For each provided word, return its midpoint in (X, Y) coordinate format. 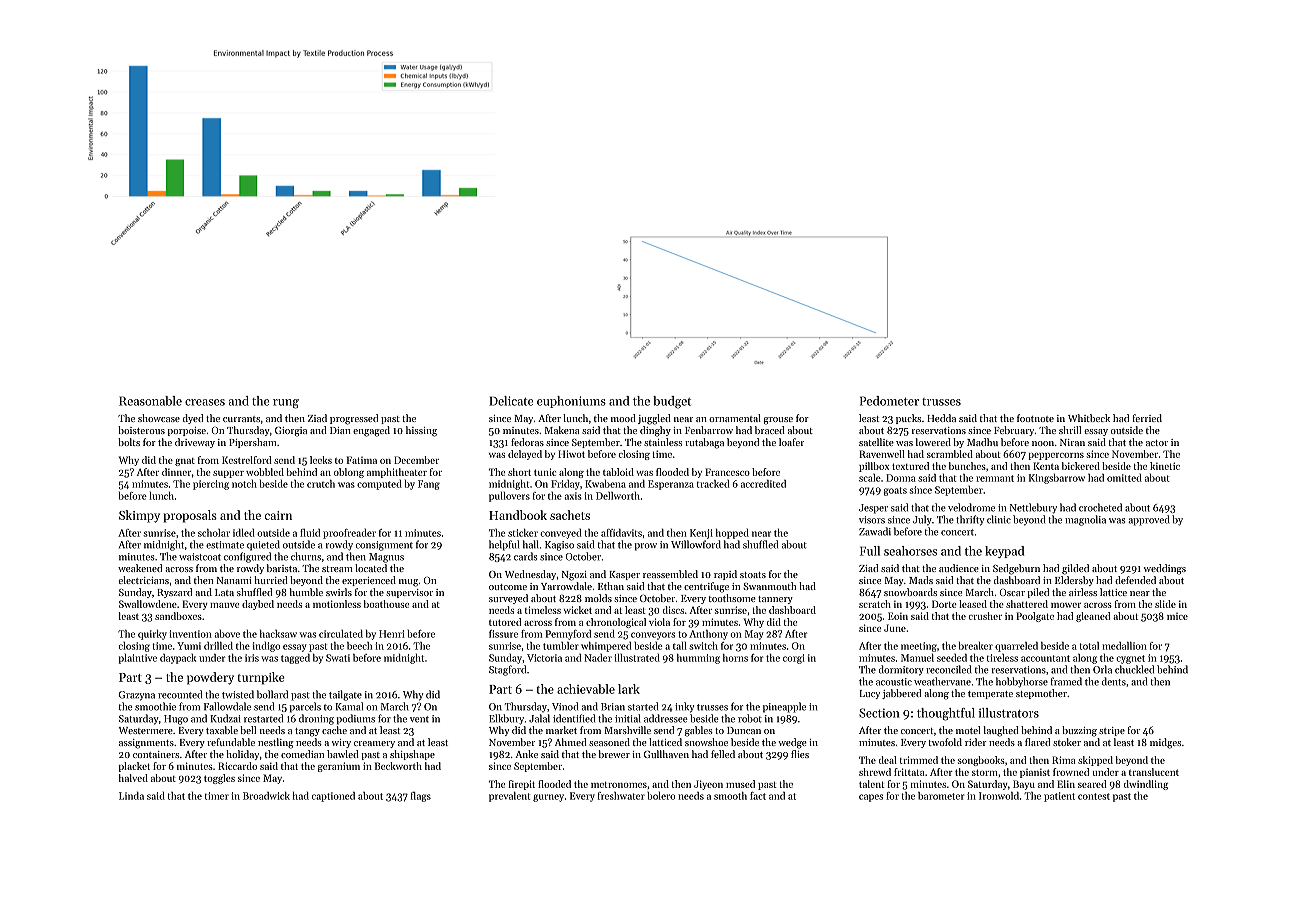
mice (1177, 616)
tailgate (345, 695)
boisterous (141, 430)
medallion (1124, 646)
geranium (339, 767)
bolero (661, 796)
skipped (1095, 761)
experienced (369, 581)
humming (698, 659)
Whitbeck (1089, 418)
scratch (875, 604)
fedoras (527, 442)
